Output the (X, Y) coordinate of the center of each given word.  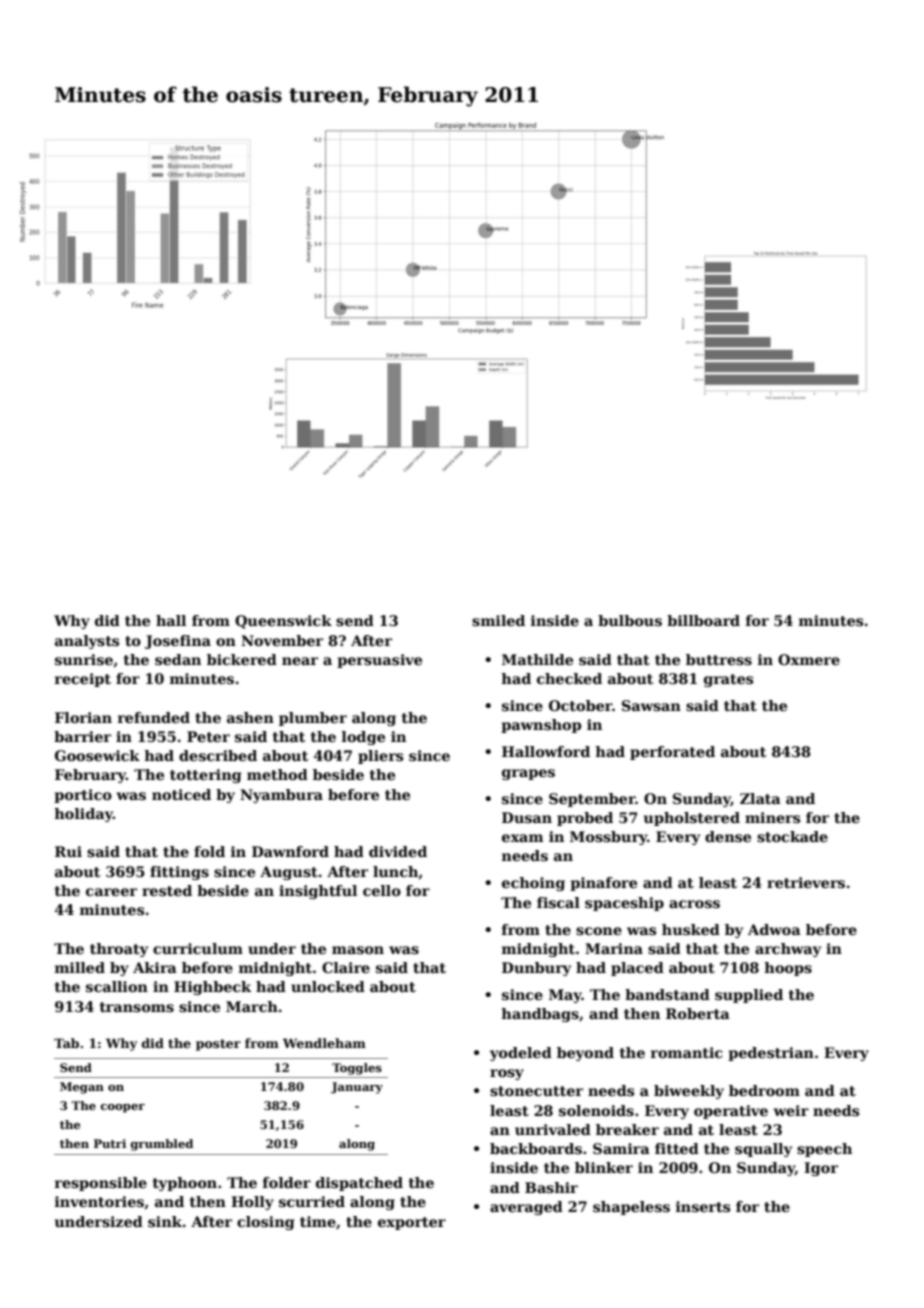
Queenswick (283, 622)
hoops (788, 969)
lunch (395, 871)
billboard (703, 620)
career (111, 892)
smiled (498, 620)
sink (165, 1221)
